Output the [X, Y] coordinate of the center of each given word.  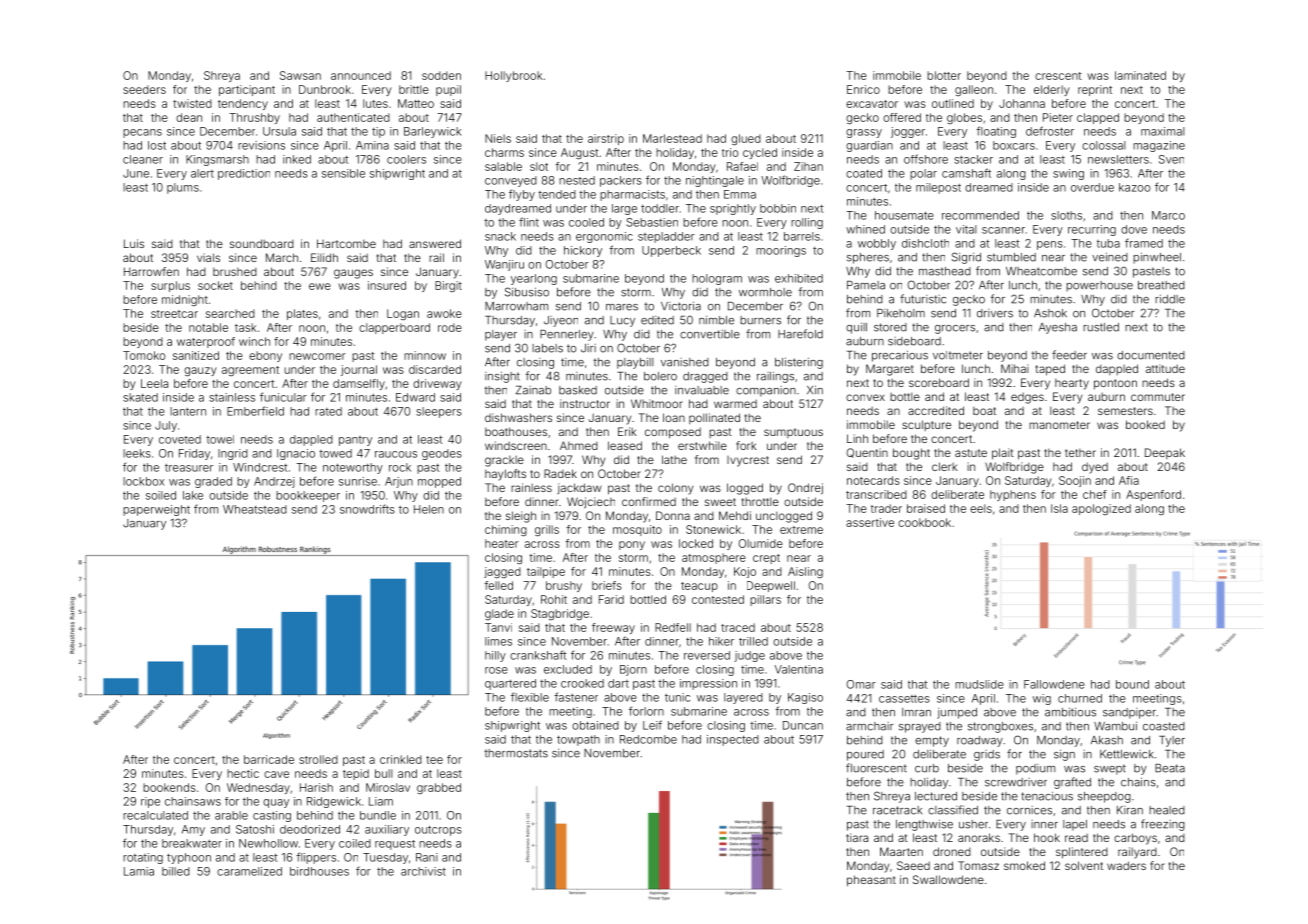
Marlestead [672, 138]
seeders [144, 89]
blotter [944, 75]
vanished [685, 362]
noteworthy [353, 468]
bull [384, 773]
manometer [1059, 425]
